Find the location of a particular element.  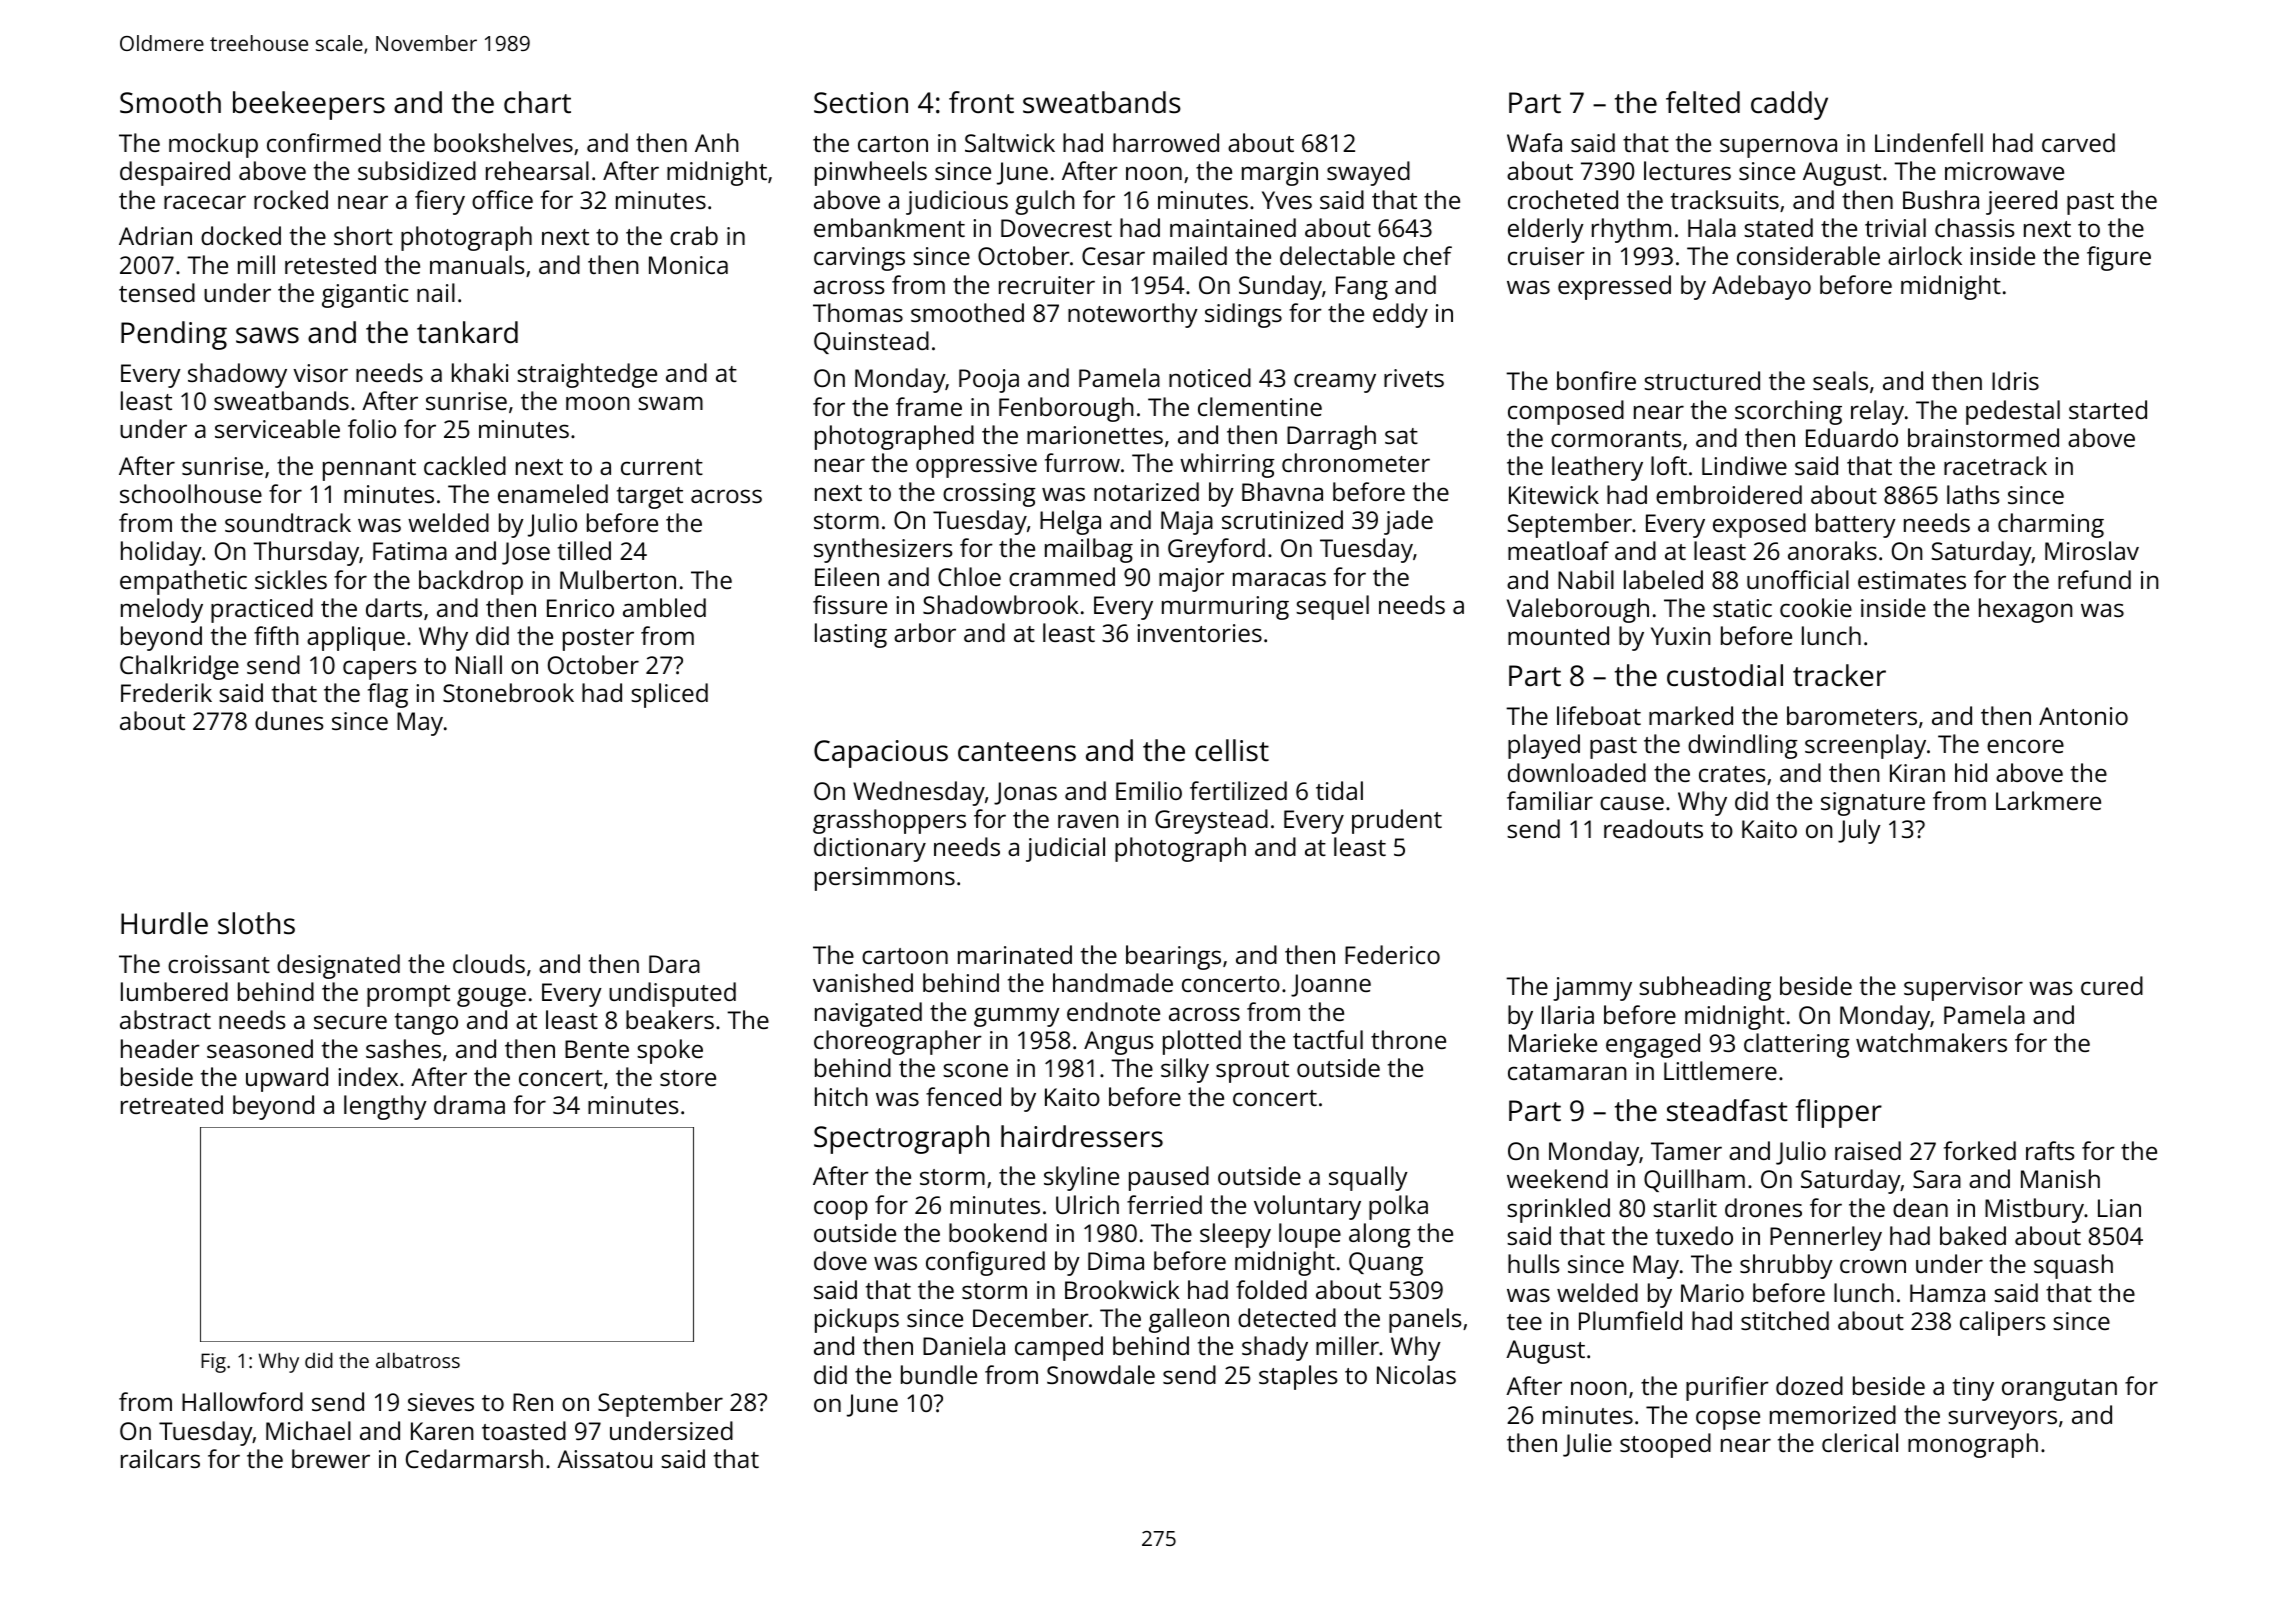

dunes is located at coordinates (289, 720).
